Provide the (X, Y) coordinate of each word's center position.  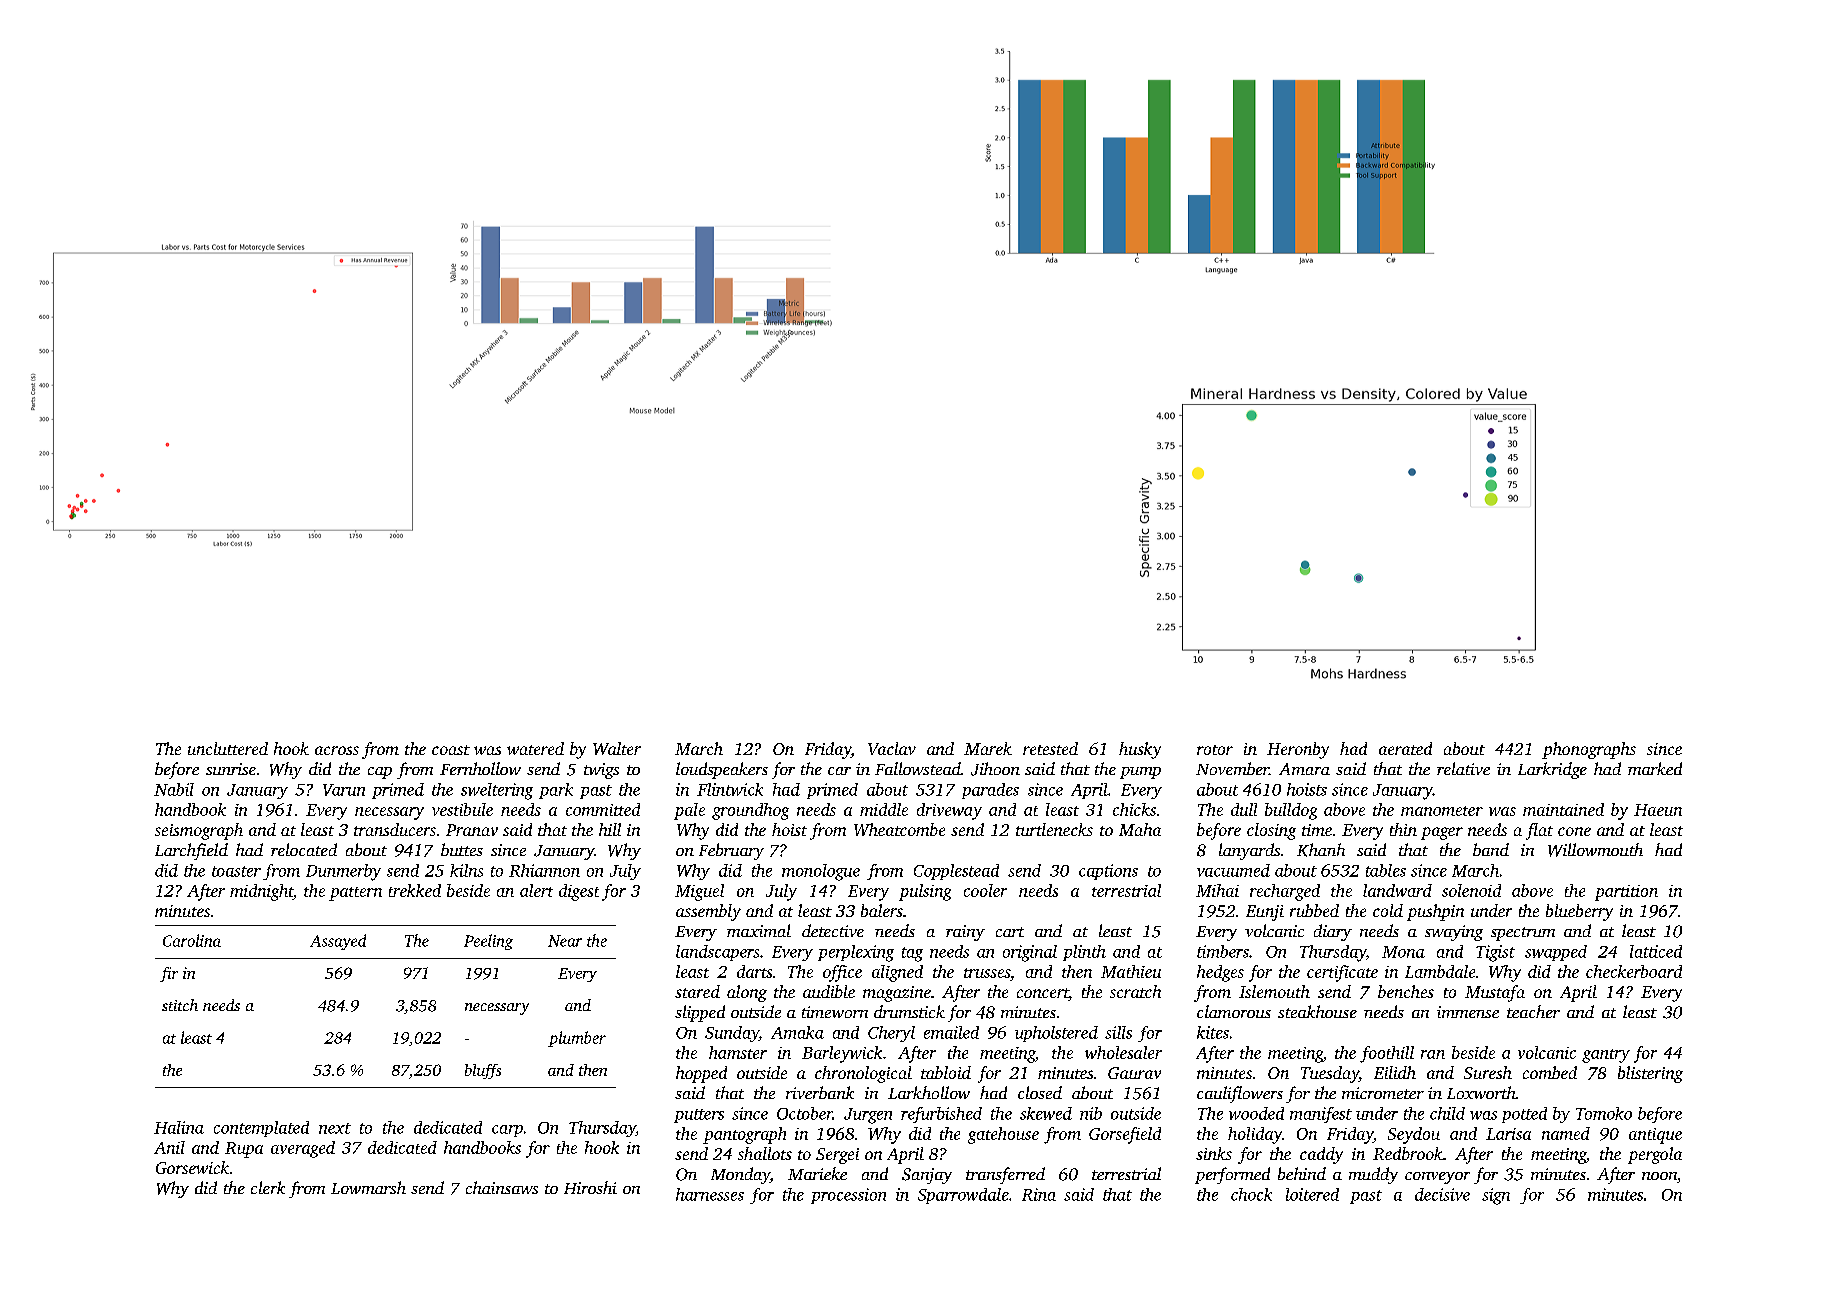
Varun (344, 790)
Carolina (192, 940)
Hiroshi (590, 1187)
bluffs (483, 1071)
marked (1655, 768)
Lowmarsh (368, 1187)
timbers (1223, 951)
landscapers (717, 953)
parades (990, 791)
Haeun (1658, 810)
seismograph (199, 831)
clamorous (1234, 1011)
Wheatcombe (899, 829)
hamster (738, 1052)
